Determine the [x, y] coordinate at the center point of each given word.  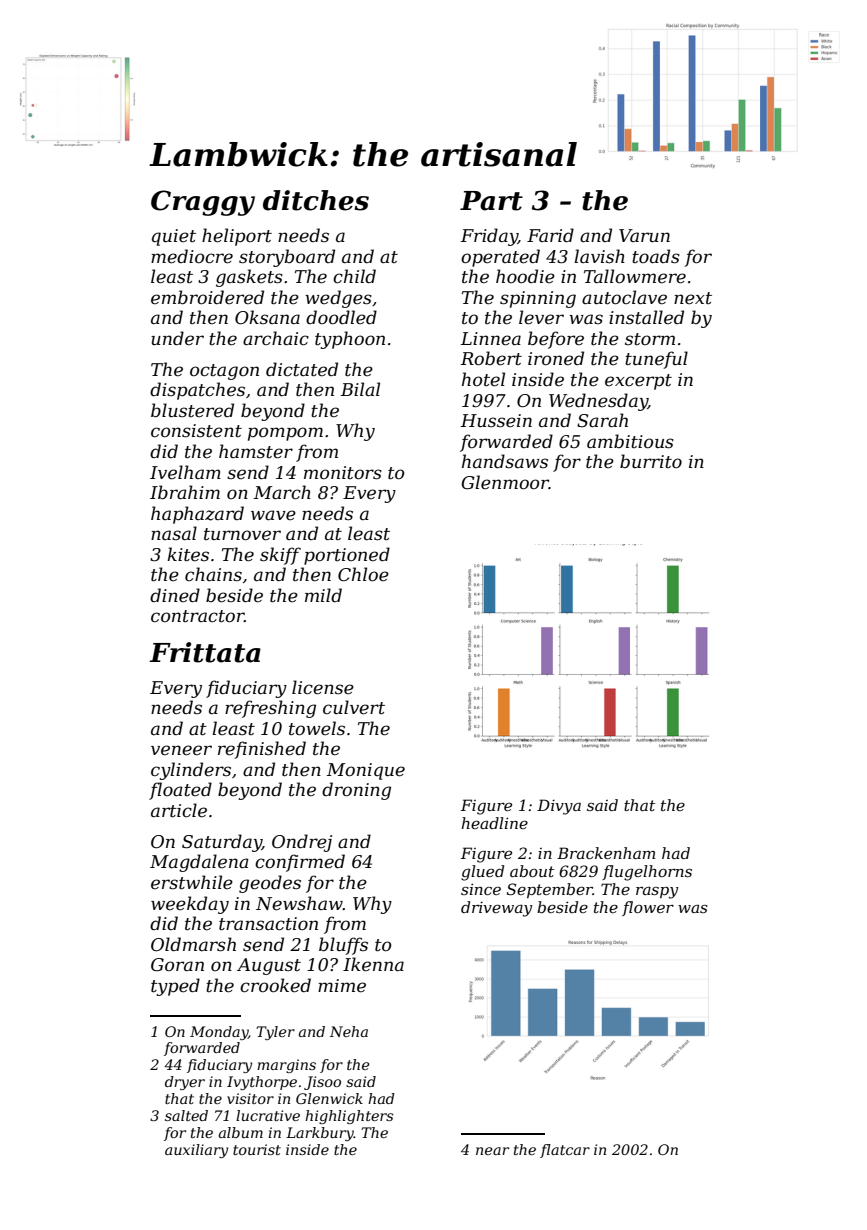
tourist [257, 1149]
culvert [354, 707]
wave [273, 515]
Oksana [267, 317]
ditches [316, 200]
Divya [559, 807]
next [693, 298]
